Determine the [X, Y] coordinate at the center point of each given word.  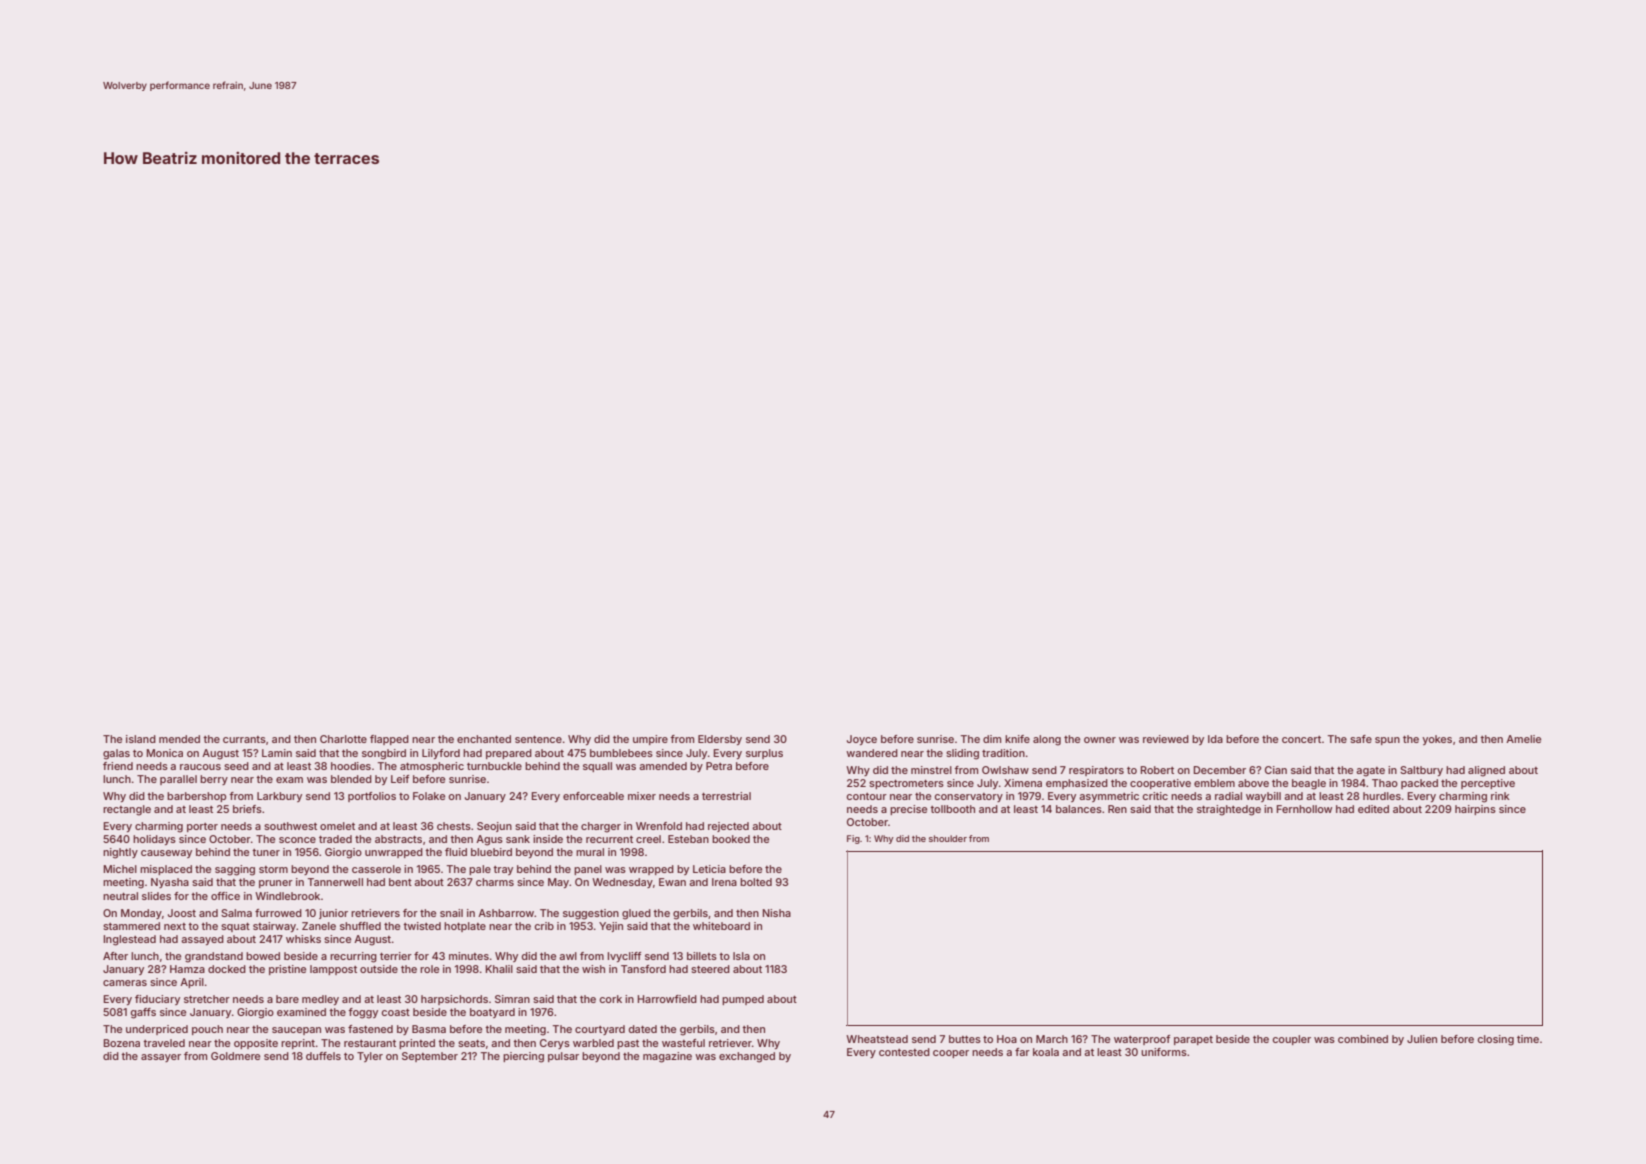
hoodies [351, 766]
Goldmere [235, 1056]
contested [904, 1052]
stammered [131, 926]
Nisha [777, 913]
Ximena [1023, 783]
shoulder [948, 838]
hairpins [1475, 810]
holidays [154, 840]
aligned [1486, 771]
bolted [756, 882]
